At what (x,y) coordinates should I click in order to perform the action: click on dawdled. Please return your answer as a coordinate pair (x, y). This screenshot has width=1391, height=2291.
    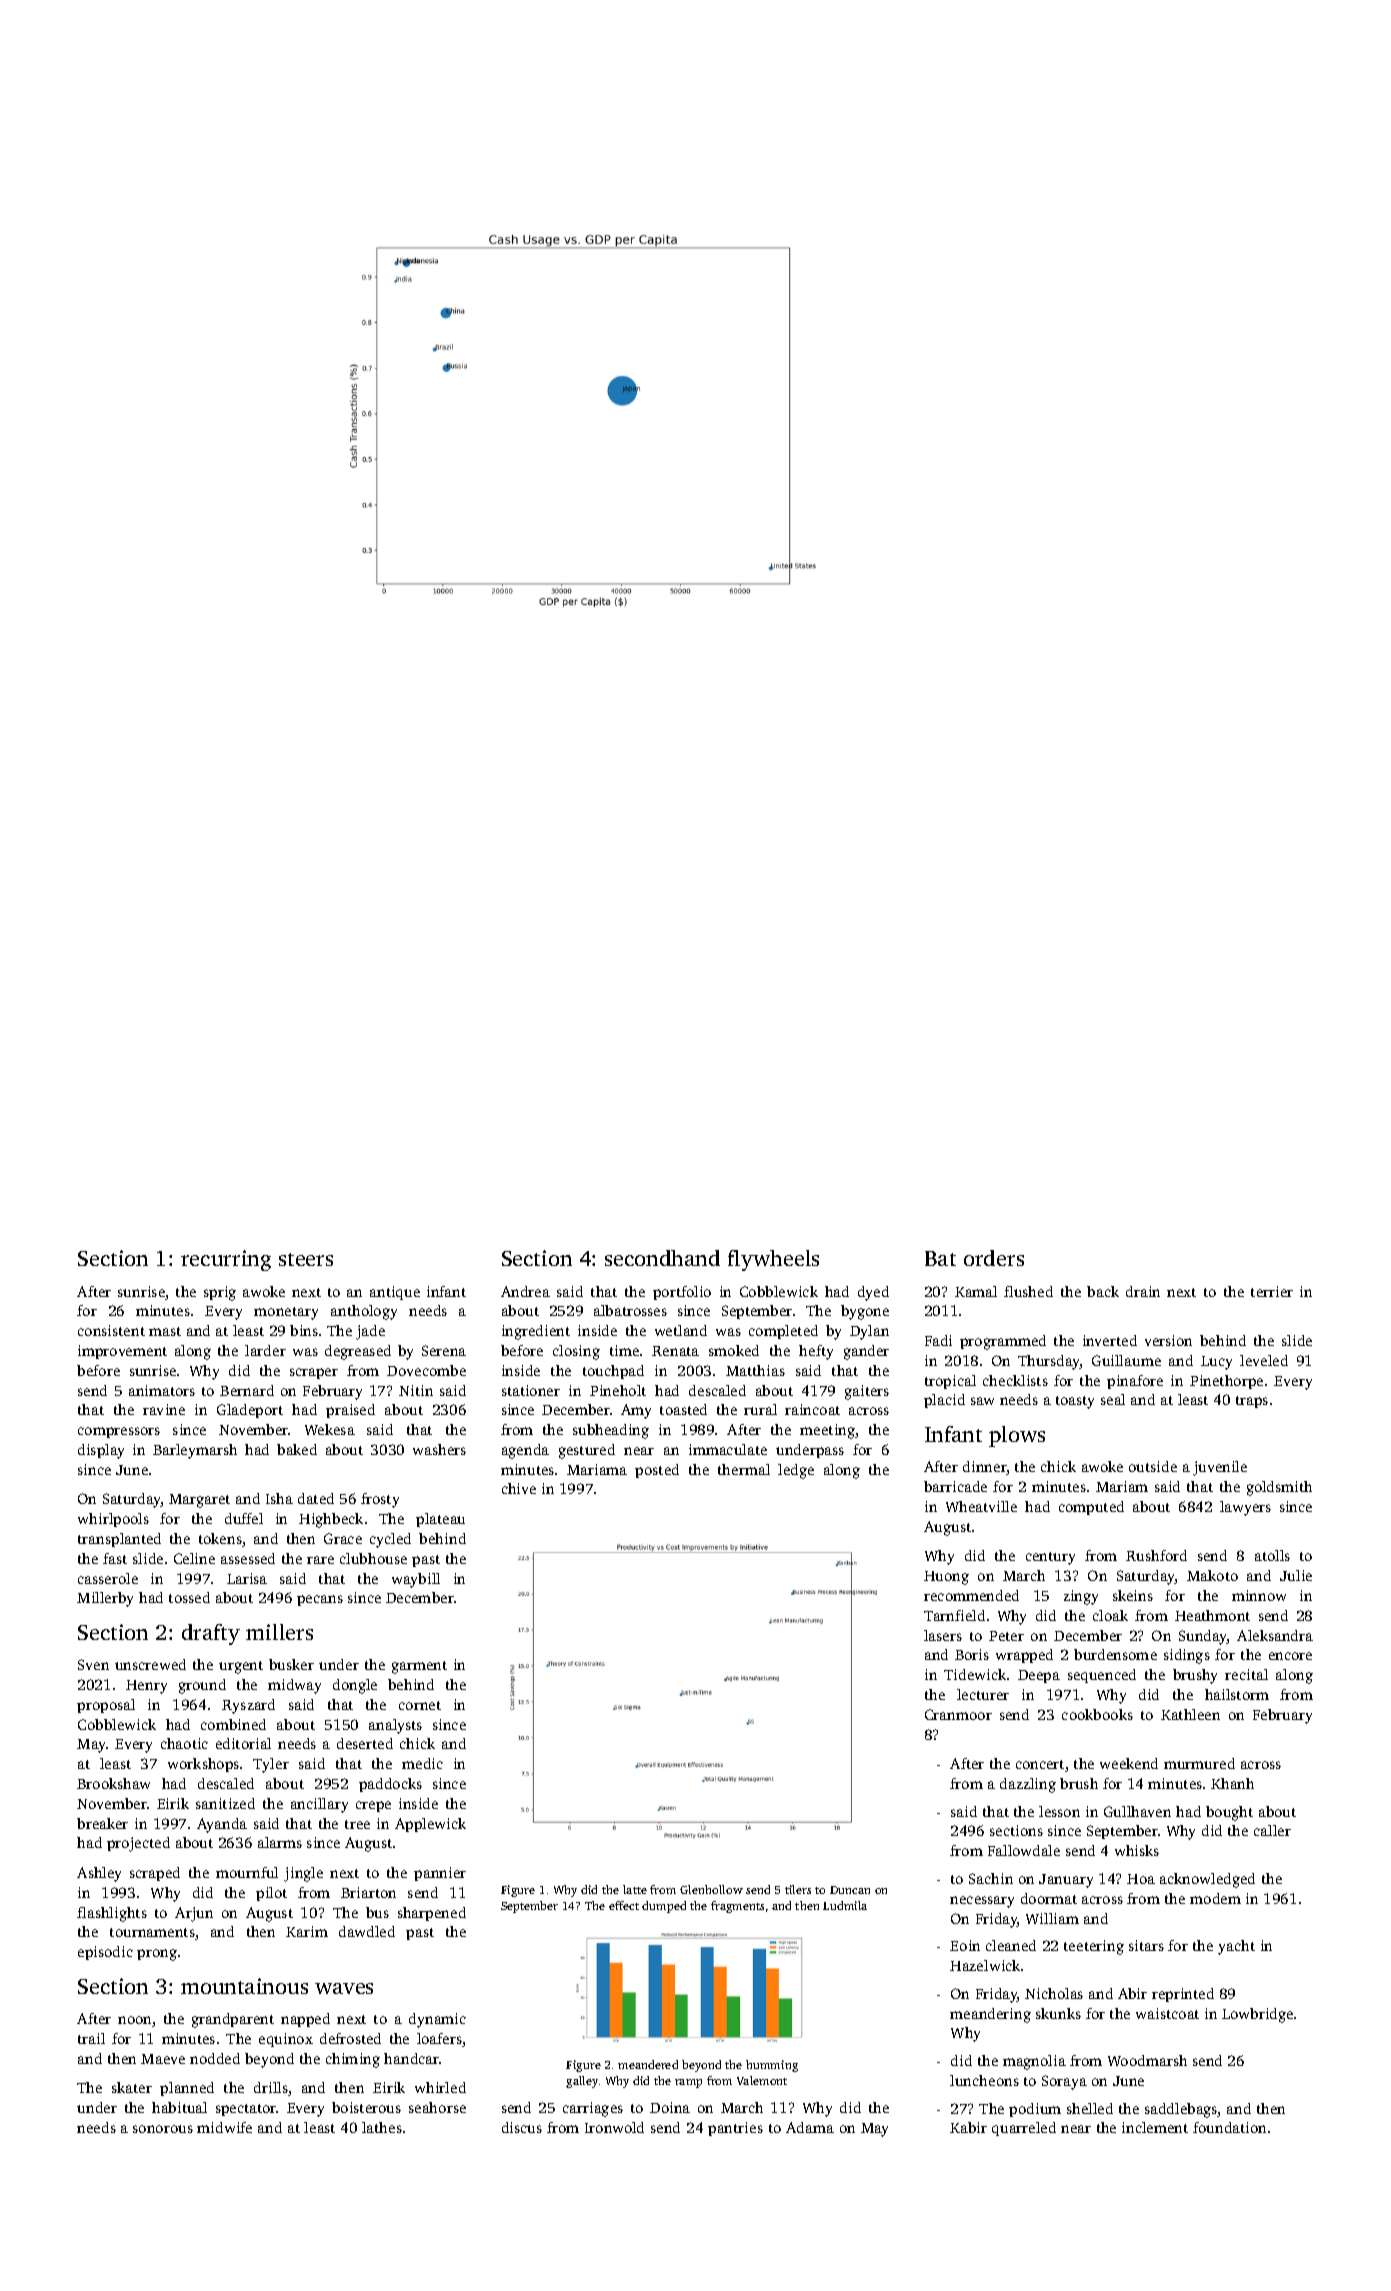
    Looking at the image, I should click on (367, 1931).
